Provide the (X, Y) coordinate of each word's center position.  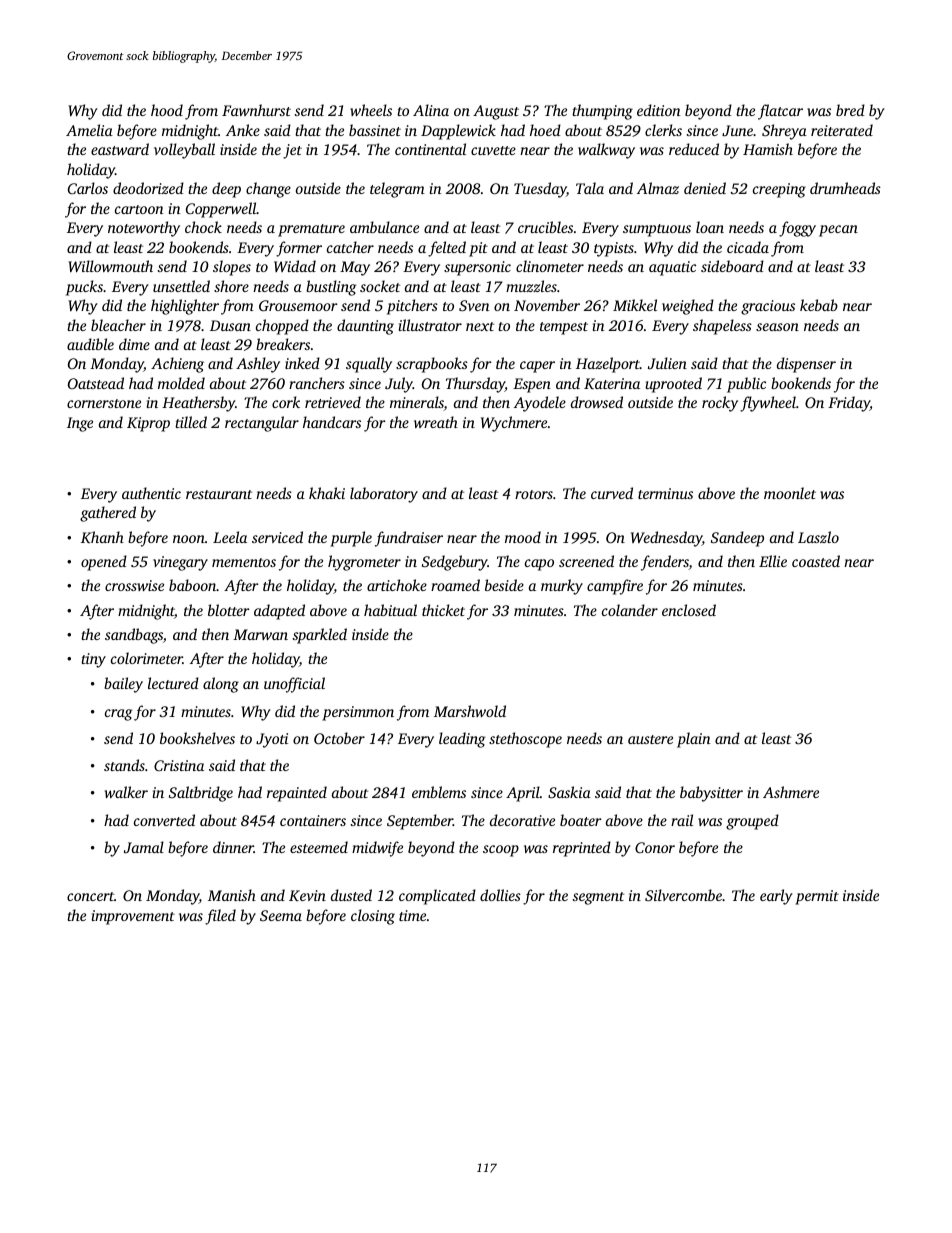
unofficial (294, 685)
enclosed (689, 610)
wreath (436, 422)
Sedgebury (455, 563)
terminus (665, 493)
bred (850, 110)
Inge (80, 424)
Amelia (89, 130)
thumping (602, 112)
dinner (233, 847)
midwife (377, 849)
